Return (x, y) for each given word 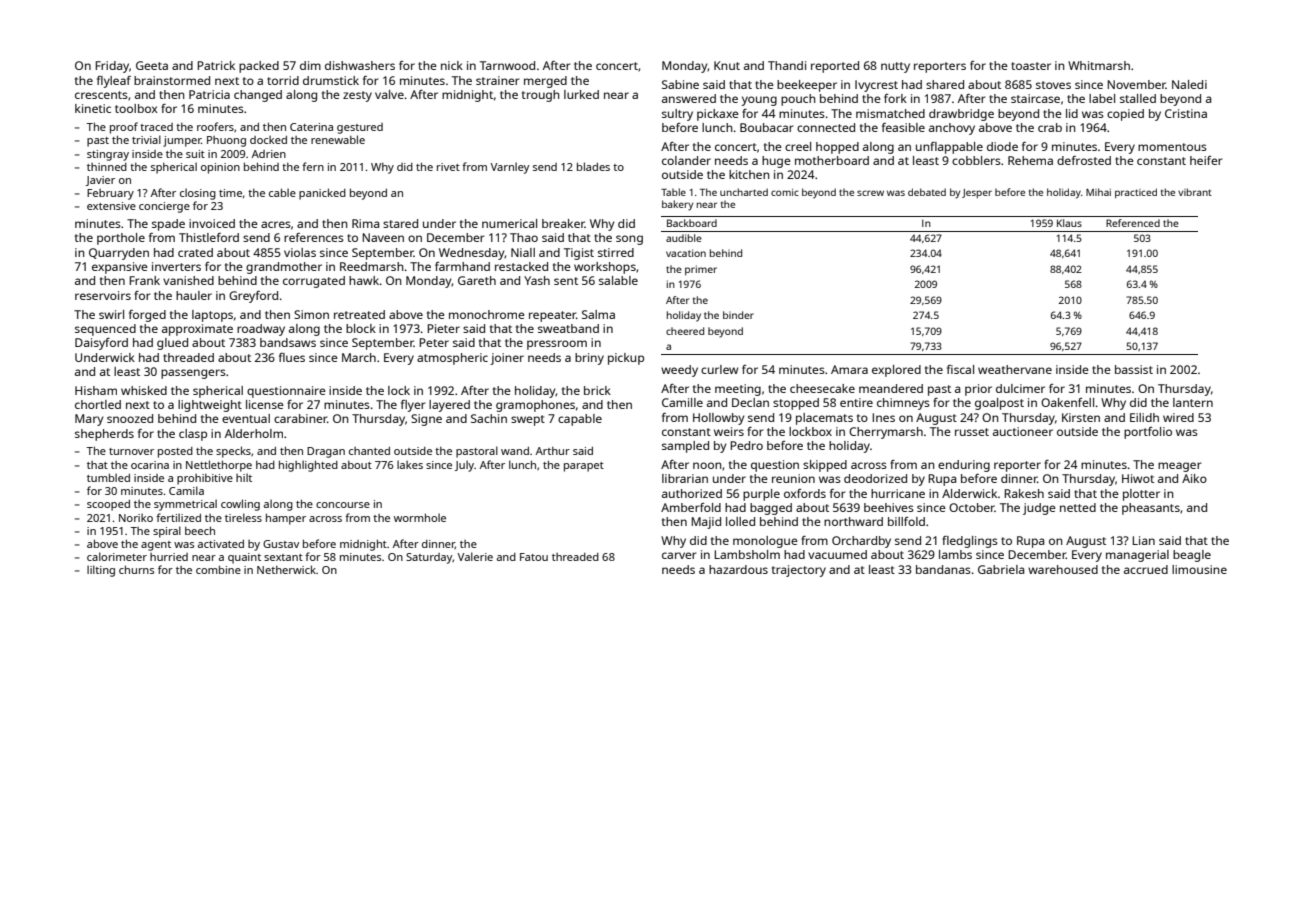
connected (826, 127)
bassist (1134, 369)
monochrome (487, 314)
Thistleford (209, 237)
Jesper (977, 193)
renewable (338, 139)
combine (218, 569)
